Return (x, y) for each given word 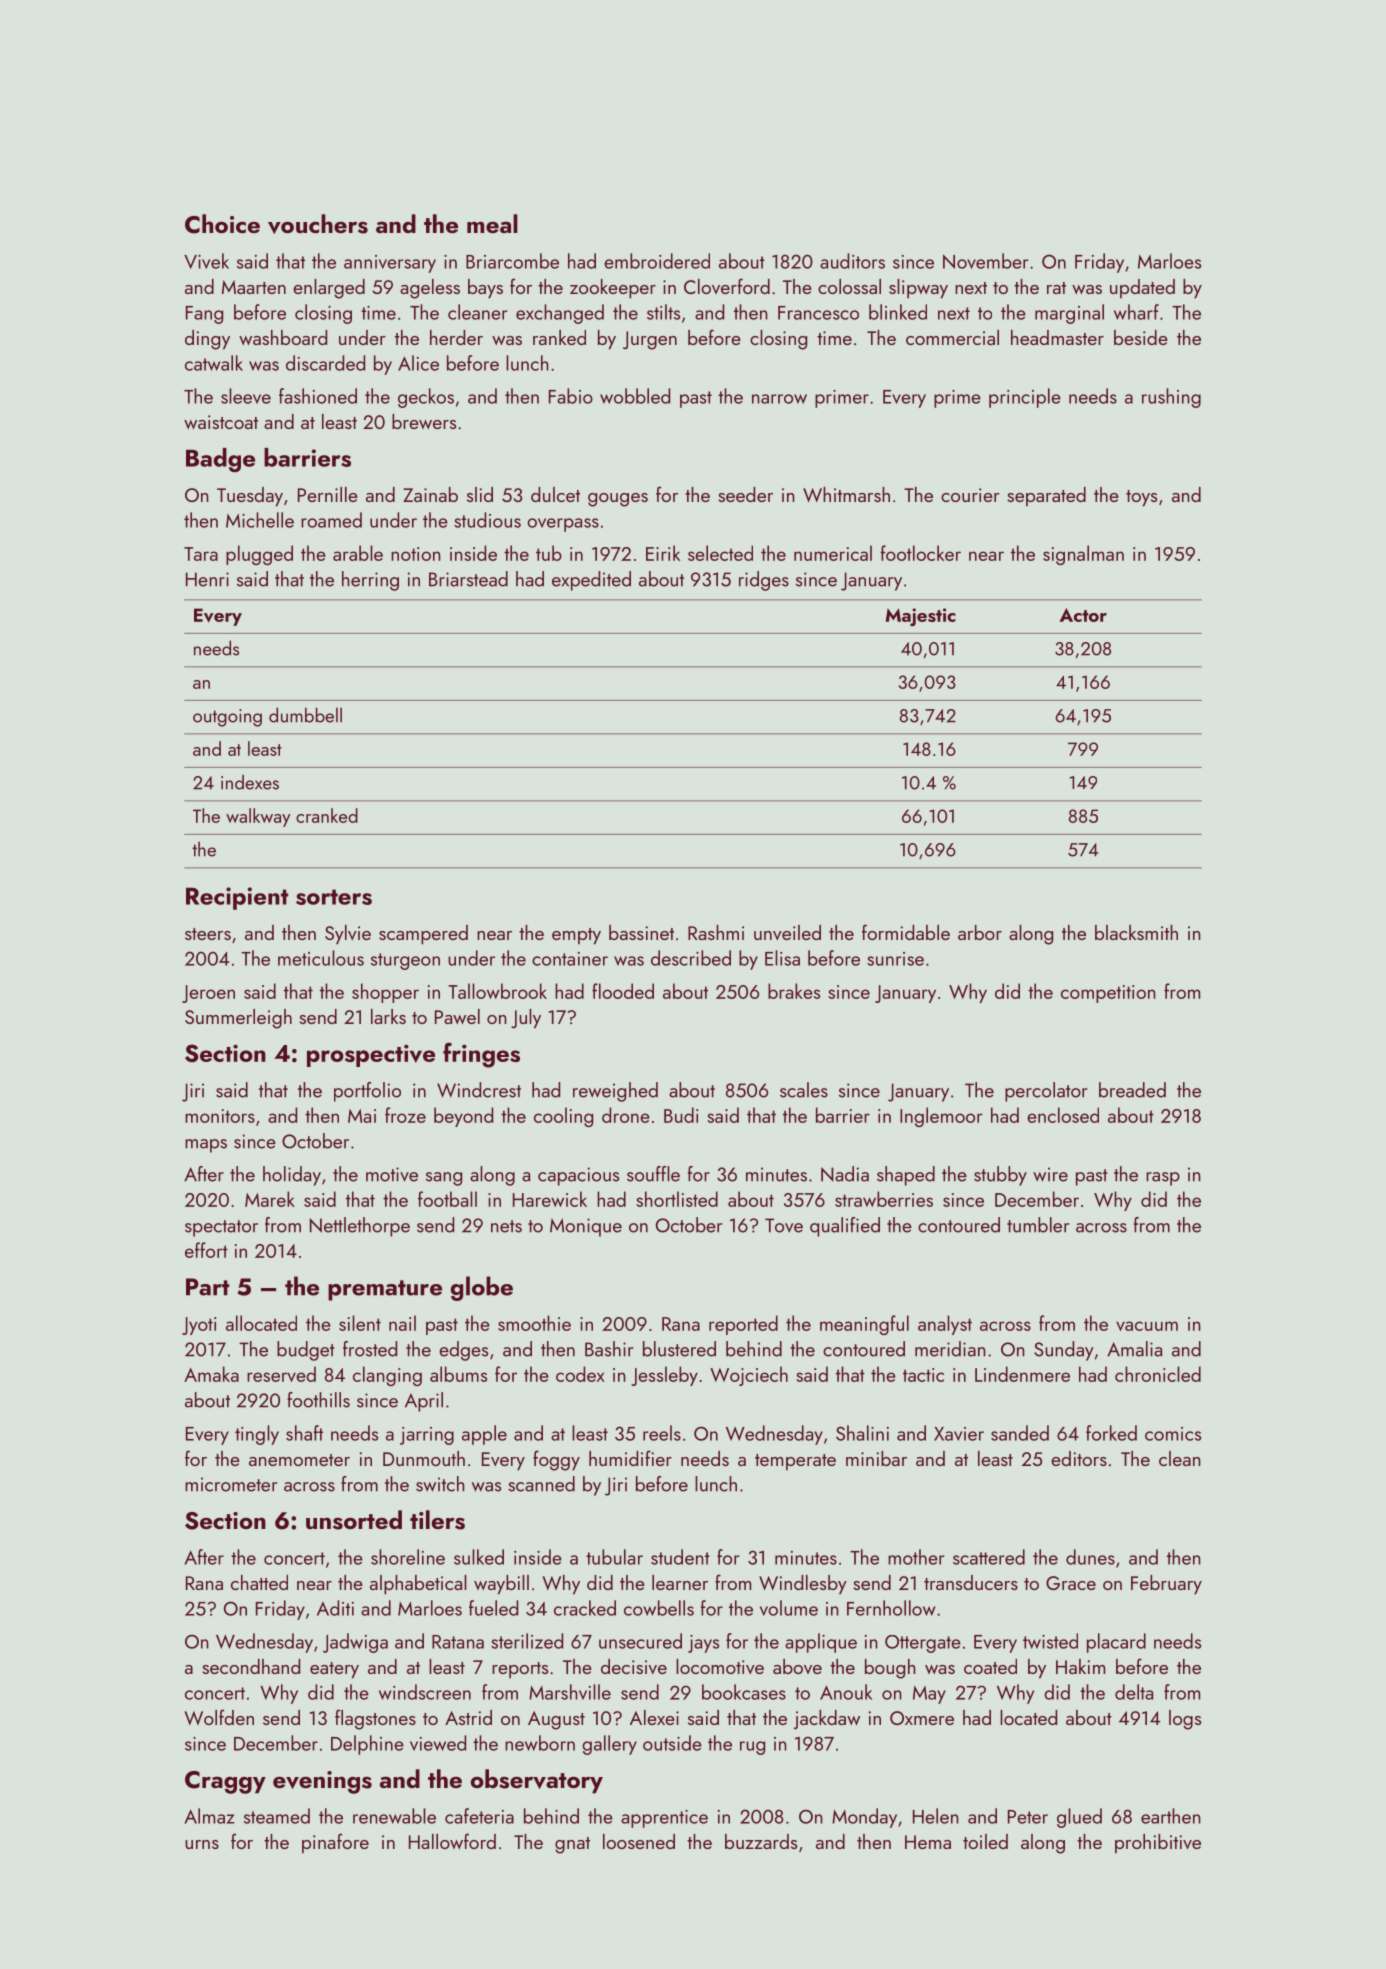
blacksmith (1136, 932)
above (797, 1666)
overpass (563, 525)
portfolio (367, 1092)
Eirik (663, 553)
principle (1025, 398)
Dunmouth (424, 1458)
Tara (201, 554)
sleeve (246, 396)
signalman (1083, 555)
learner (680, 1582)
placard (1116, 1643)
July (526, 1019)
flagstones (375, 1719)
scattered (989, 1557)
